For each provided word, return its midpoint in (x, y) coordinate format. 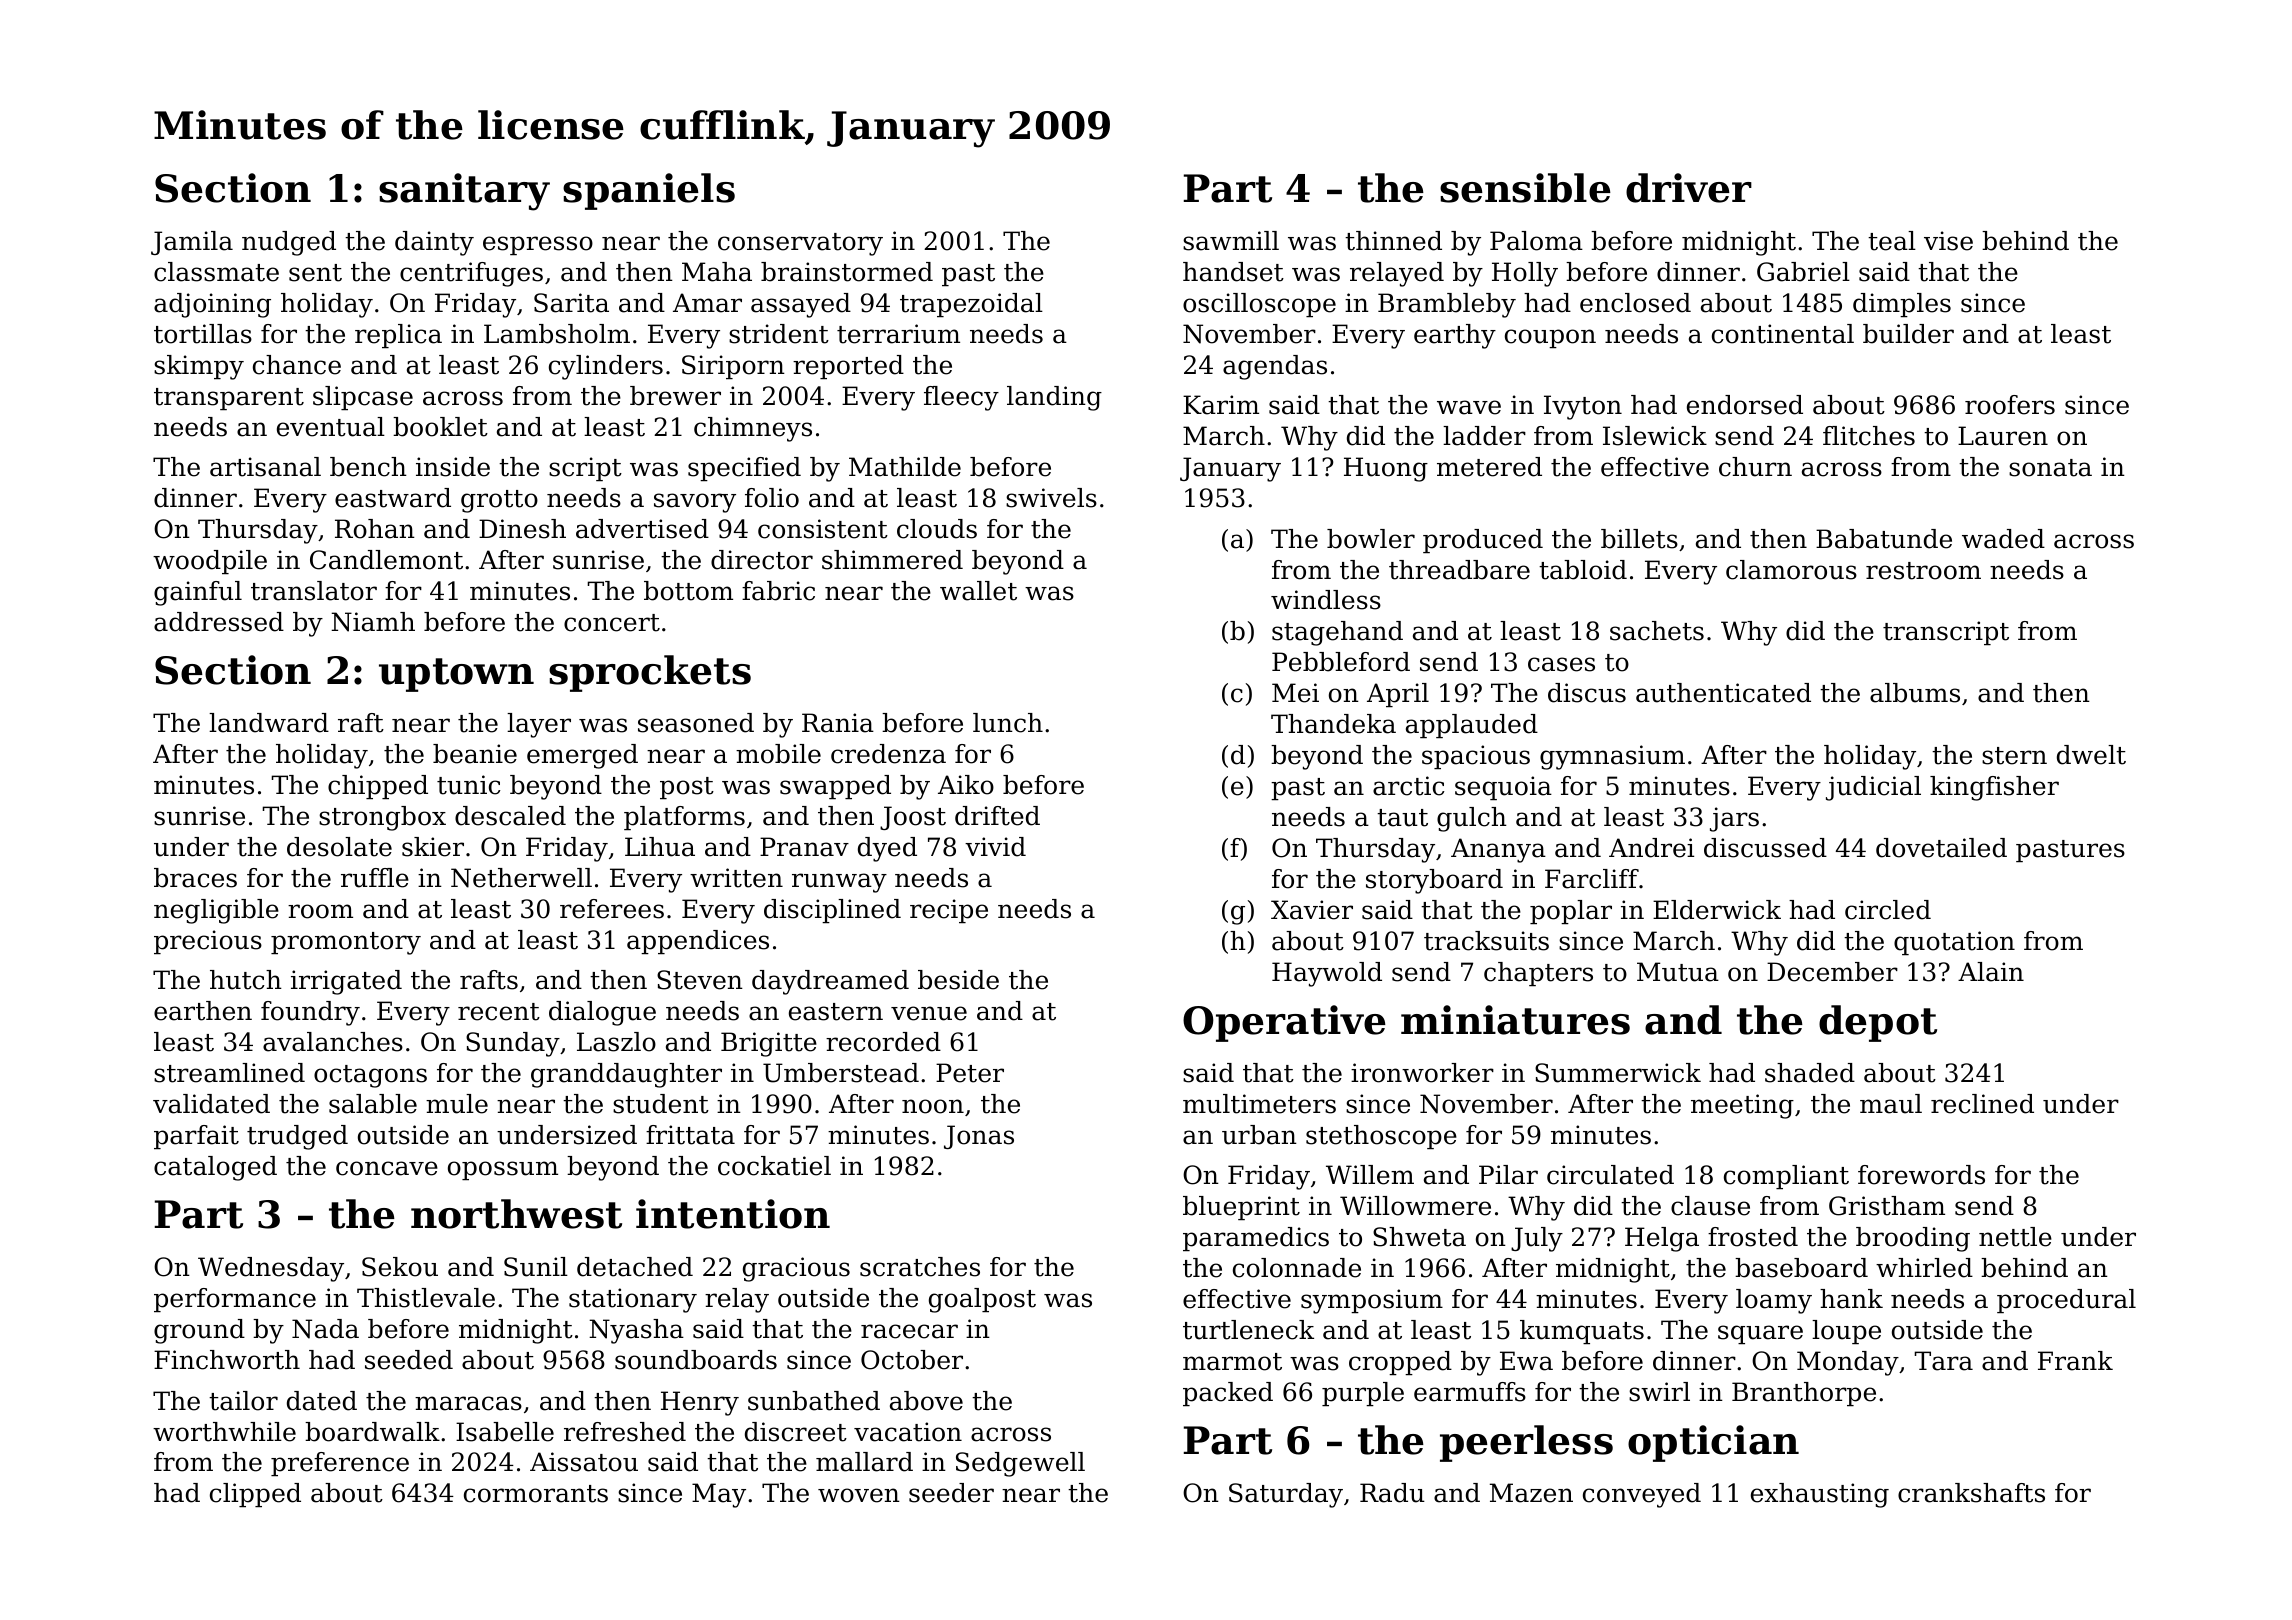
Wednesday (271, 1269)
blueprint (1241, 1208)
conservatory (800, 244)
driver (1689, 188)
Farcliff (1592, 879)
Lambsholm (557, 334)
